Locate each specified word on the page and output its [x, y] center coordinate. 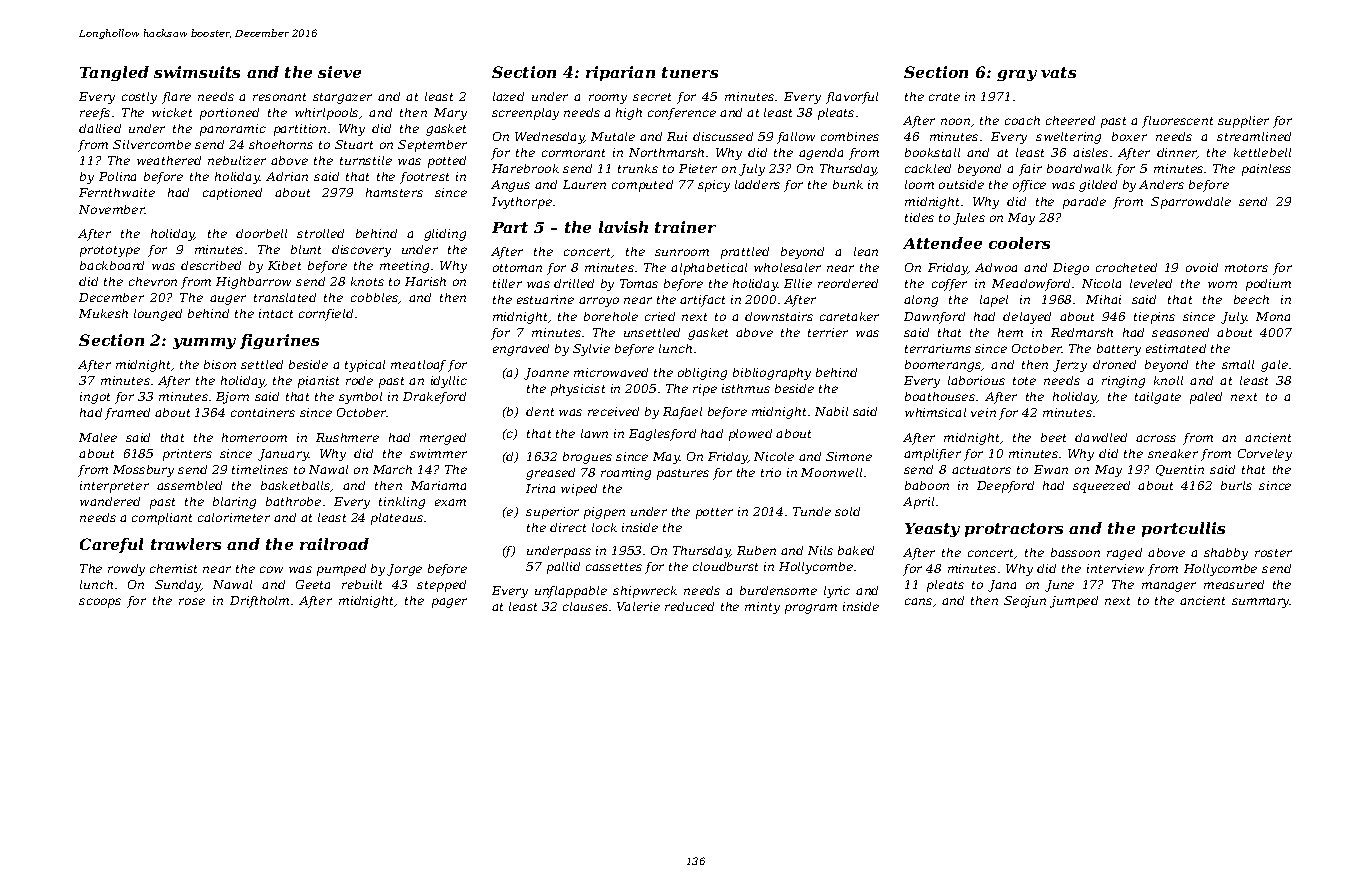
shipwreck [645, 592]
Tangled [114, 73]
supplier [1243, 122]
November [112, 209]
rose [192, 601]
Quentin [1180, 470]
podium [1268, 285]
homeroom [254, 437]
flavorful [852, 98]
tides [919, 217]
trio [771, 472]
